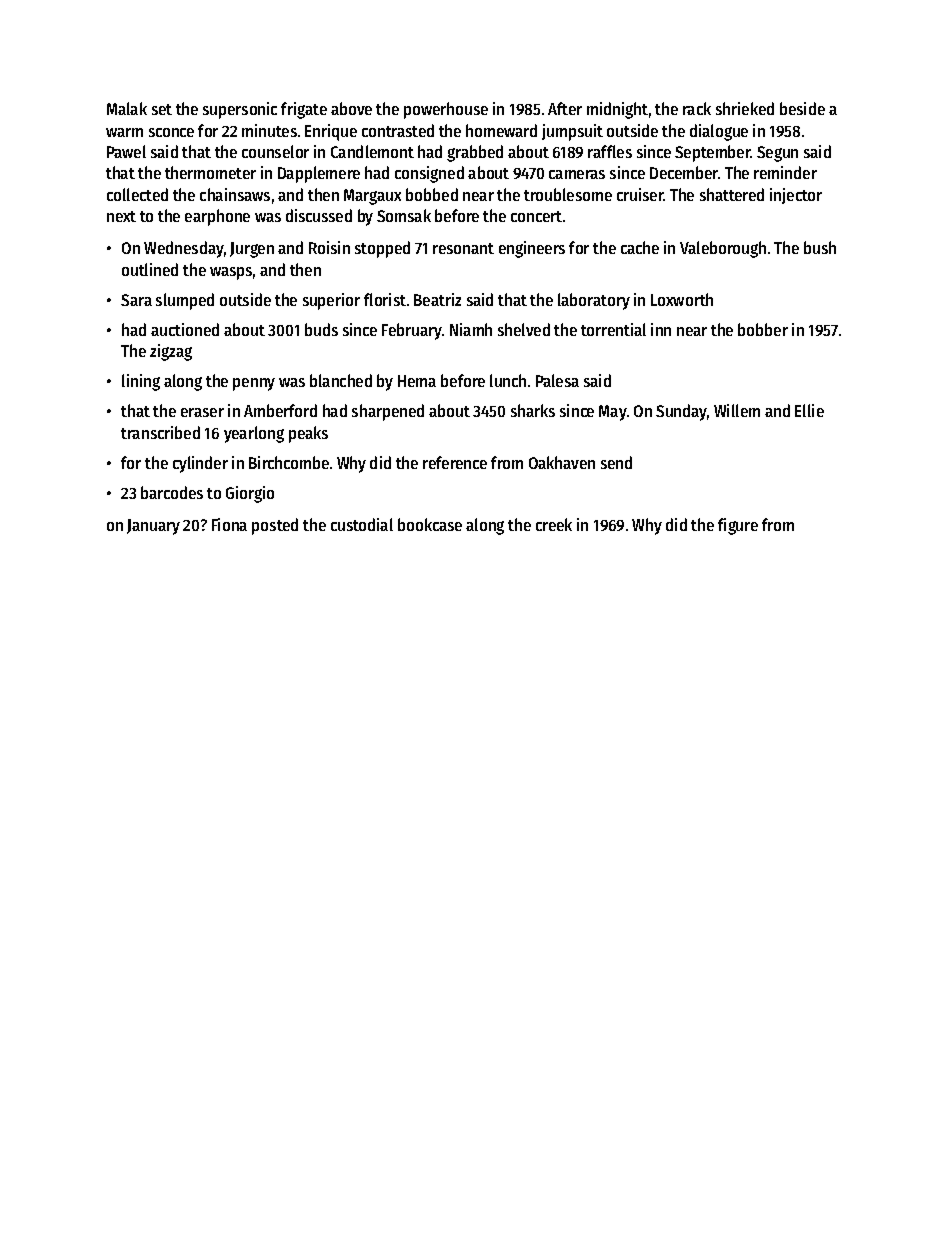 This image has width=952, height=1233. What do you see at coordinates (613, 413) in the image?
I see `May` at bounding box center [613, 413].
